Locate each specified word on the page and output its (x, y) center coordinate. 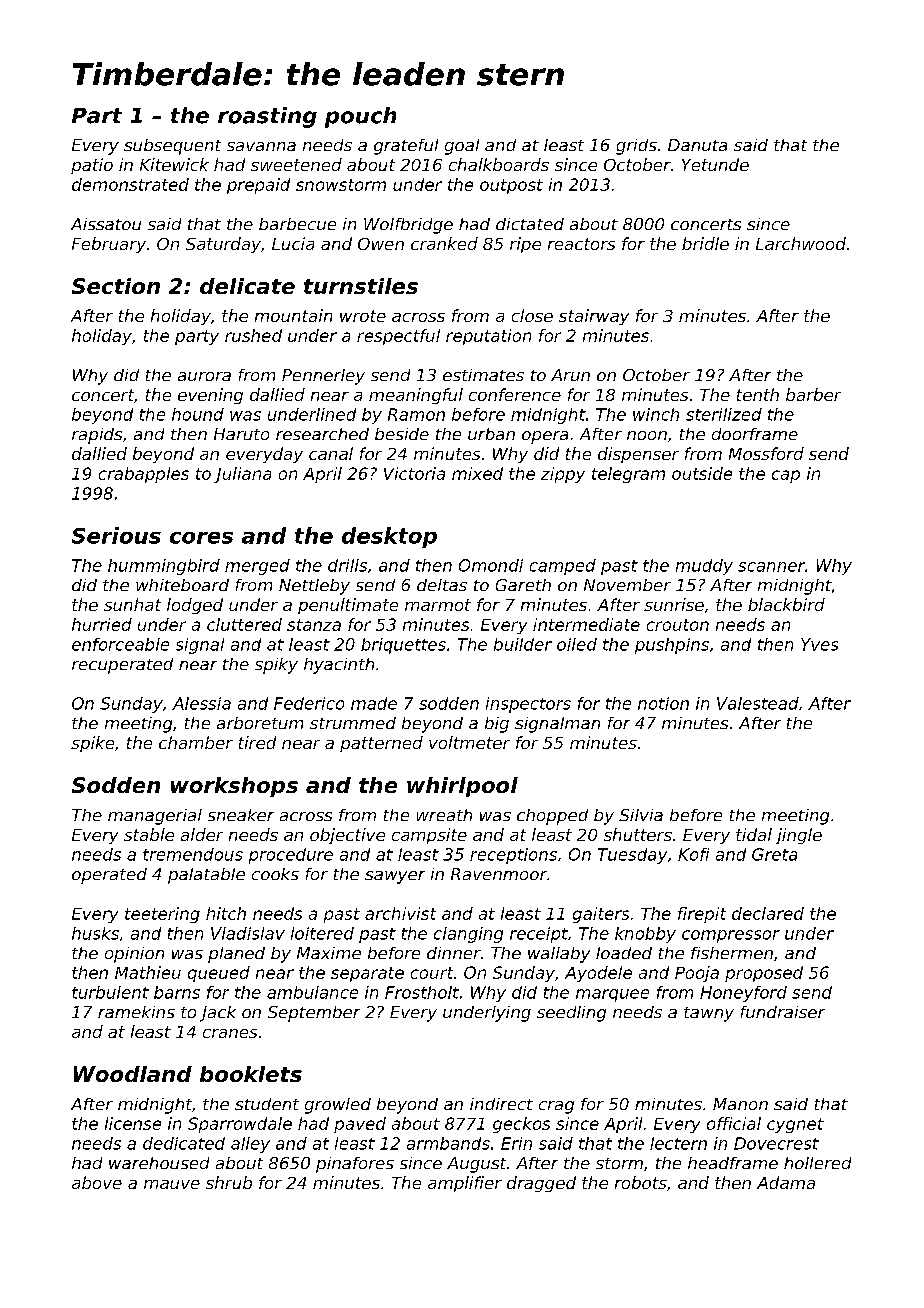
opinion (134, 955)
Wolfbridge (408, 226)
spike (92, 744)
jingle (799, 836)
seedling (571, 1014)
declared (768, 913)
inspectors (528, 705)
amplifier (465, 1184)
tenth (758, 394)
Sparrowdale (240, 1125)
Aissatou (106, 224)
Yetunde (715, 164)
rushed (253, 335)
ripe (525, 245)
